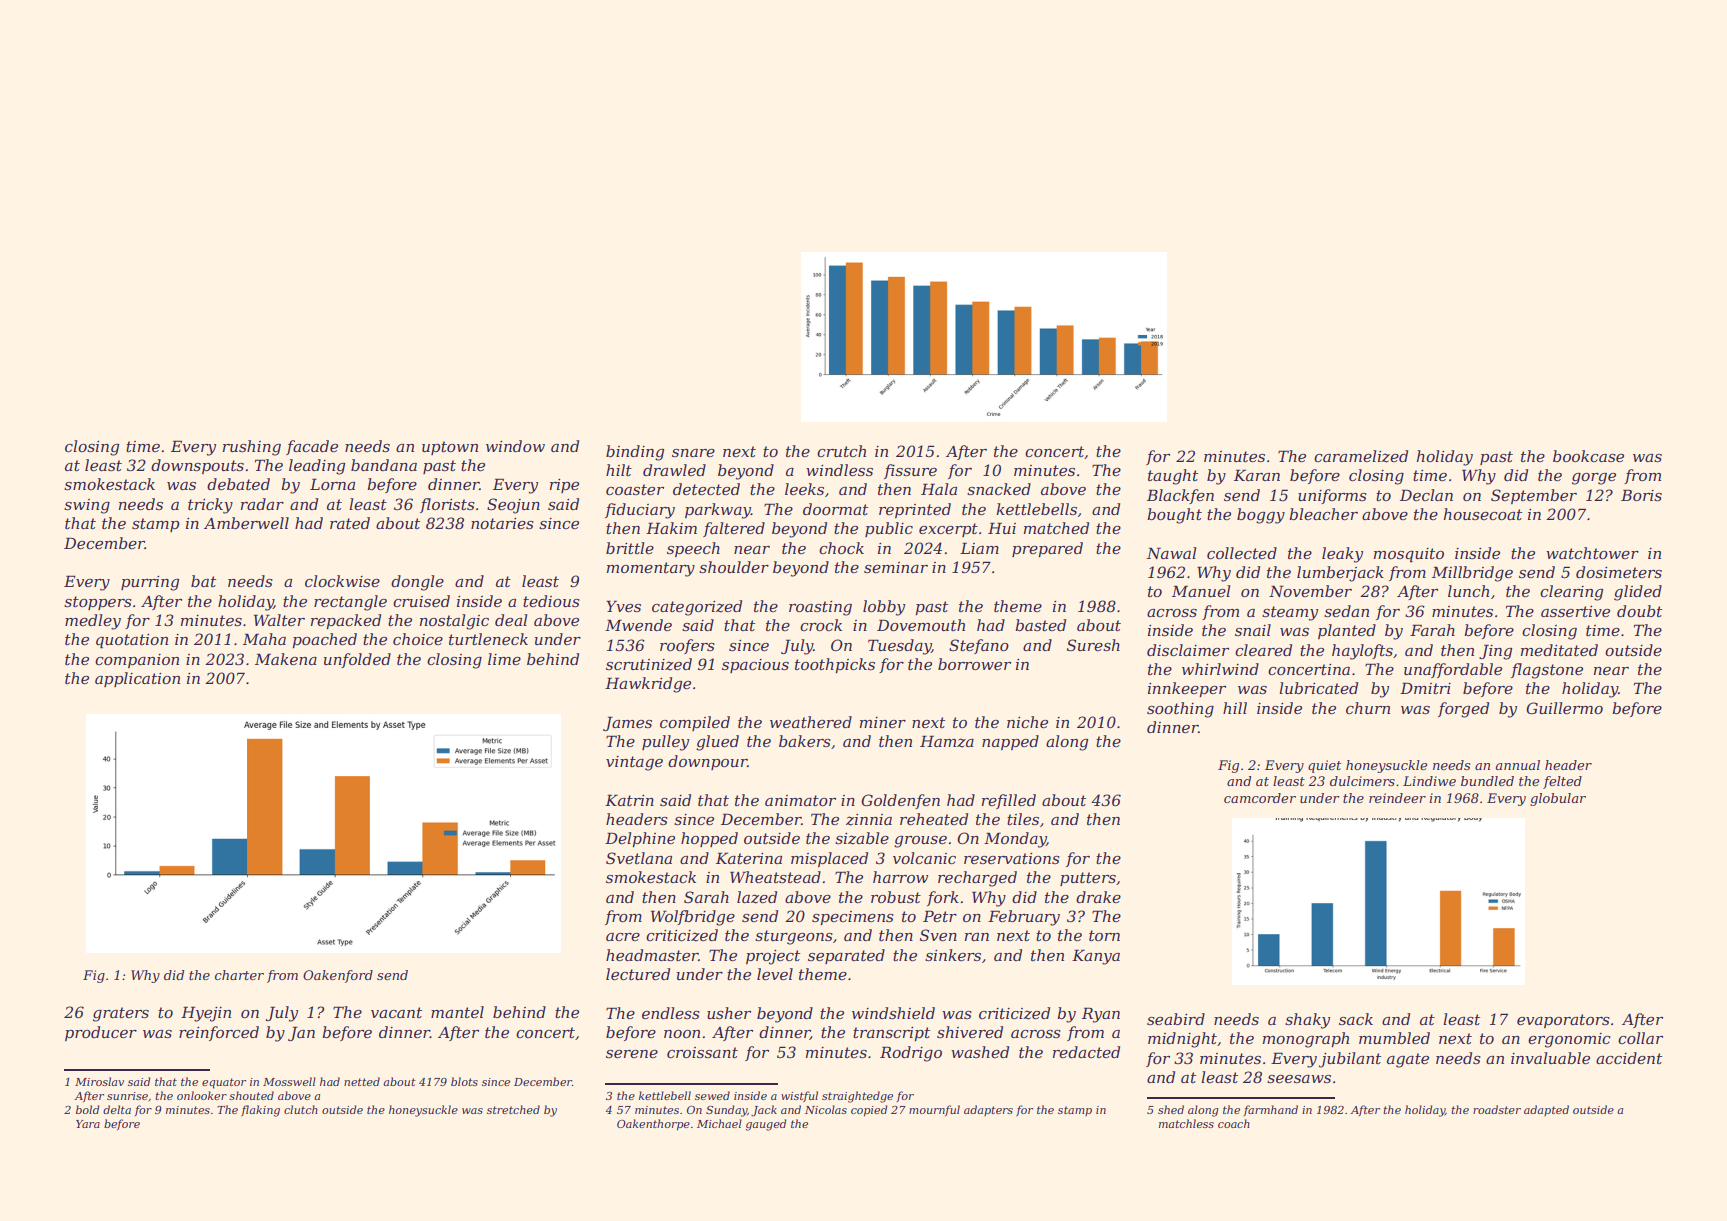  Describe the element at coordinates (1487, 781) in the screenshot. I see `bundled` at that location.
